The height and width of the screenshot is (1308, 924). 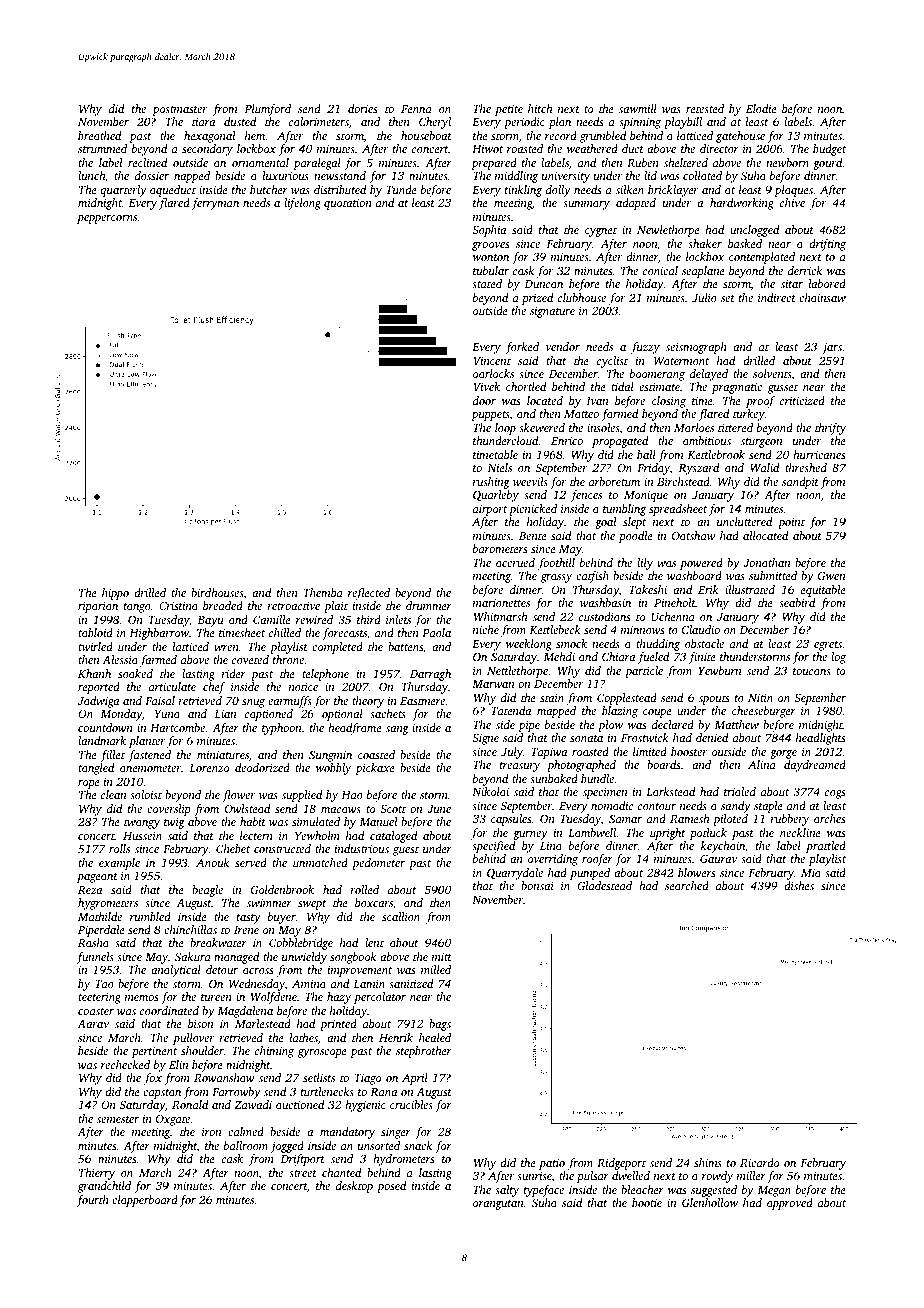 What do you see at coordinates (638, 108) in the screenshot?
I see `sawmill` at bounding box center [638, 108].
